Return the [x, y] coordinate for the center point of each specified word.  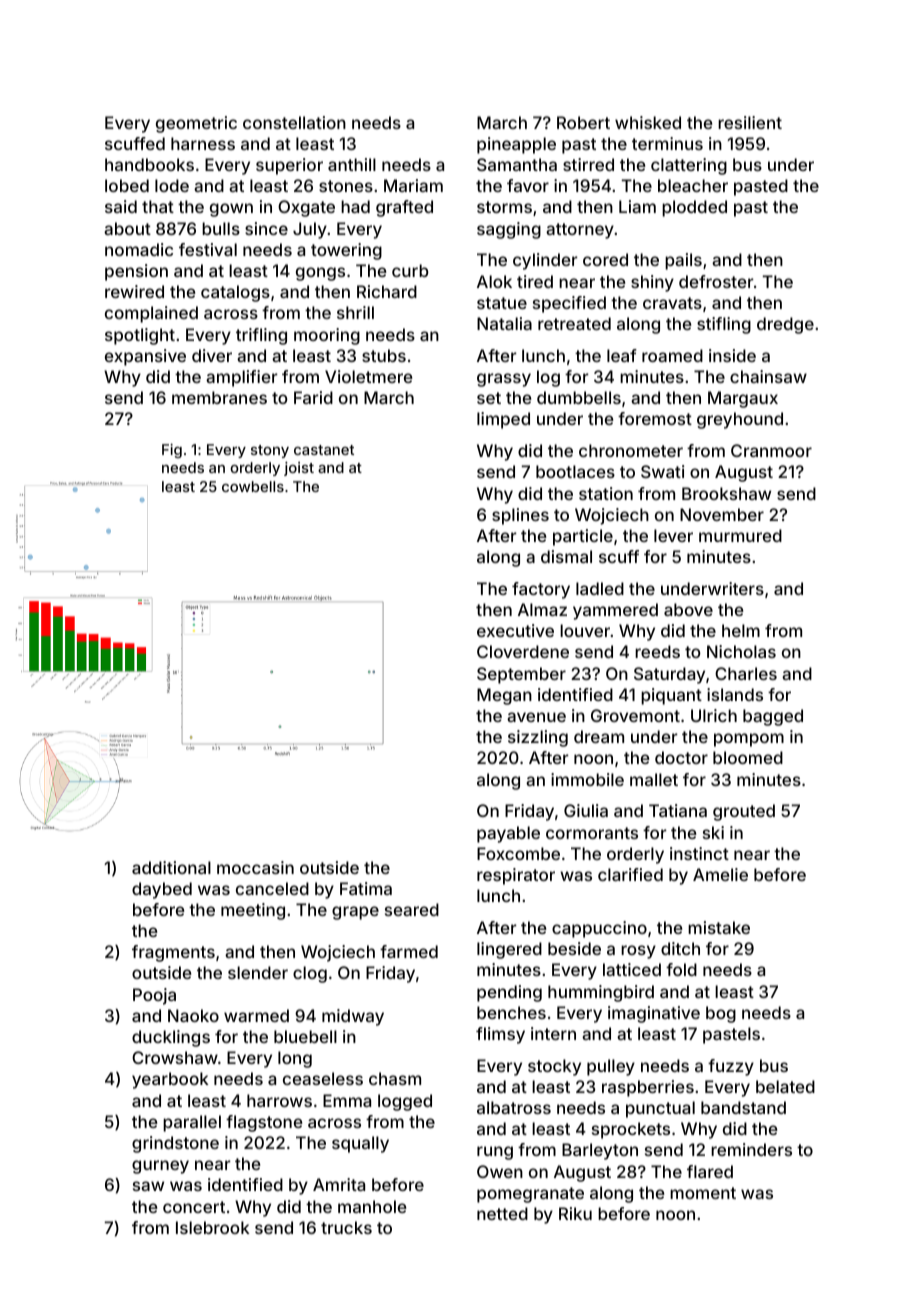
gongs [320, 274]
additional [171, 867]
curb [410, 270]
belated [785, 1086]
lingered [509, 950]
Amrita [339, 1184]
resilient [750, 122]
